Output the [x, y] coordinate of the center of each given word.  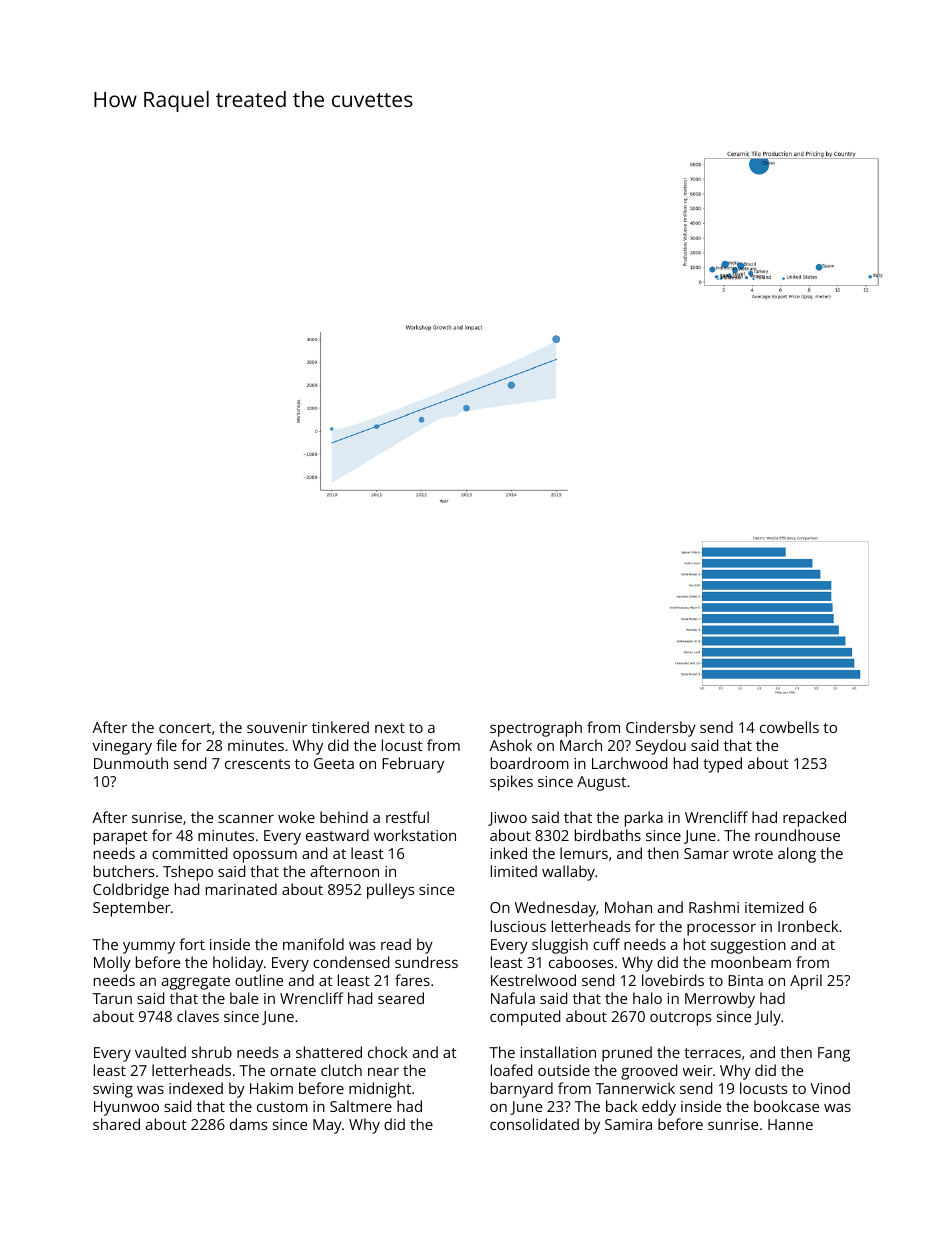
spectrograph [536, 729]
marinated [241, 889]
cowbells [789, 727]
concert [185, 728]
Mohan [628, 907]
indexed [196, 1088]
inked [509, 853]
